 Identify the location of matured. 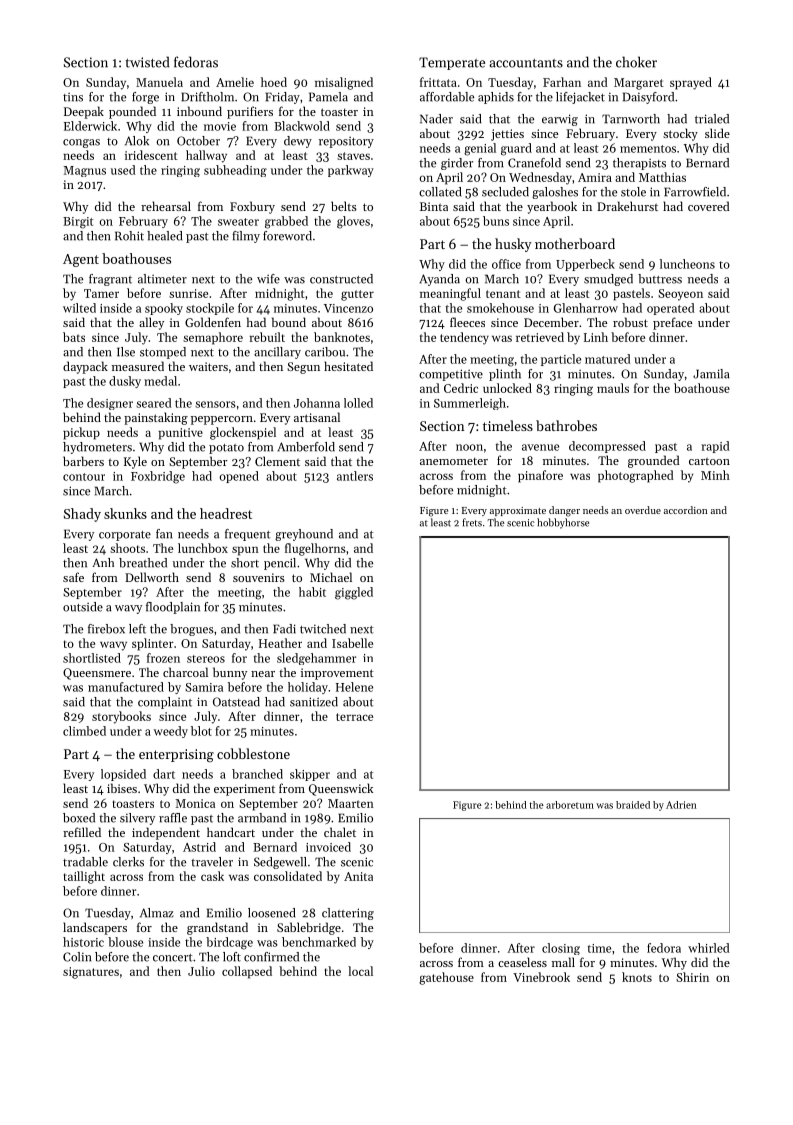
(608, 359).
